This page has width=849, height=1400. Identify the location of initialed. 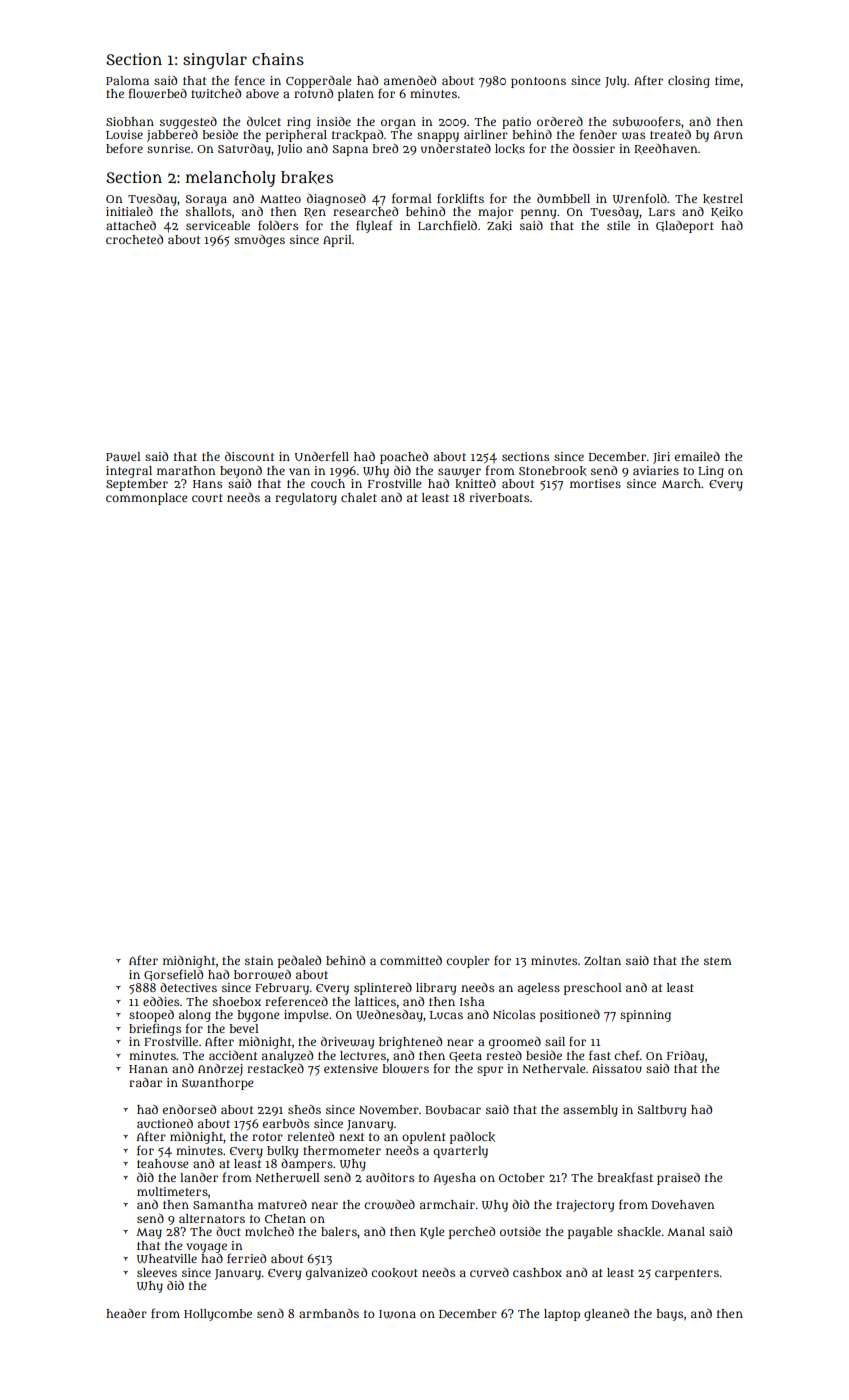
(129, 211).
